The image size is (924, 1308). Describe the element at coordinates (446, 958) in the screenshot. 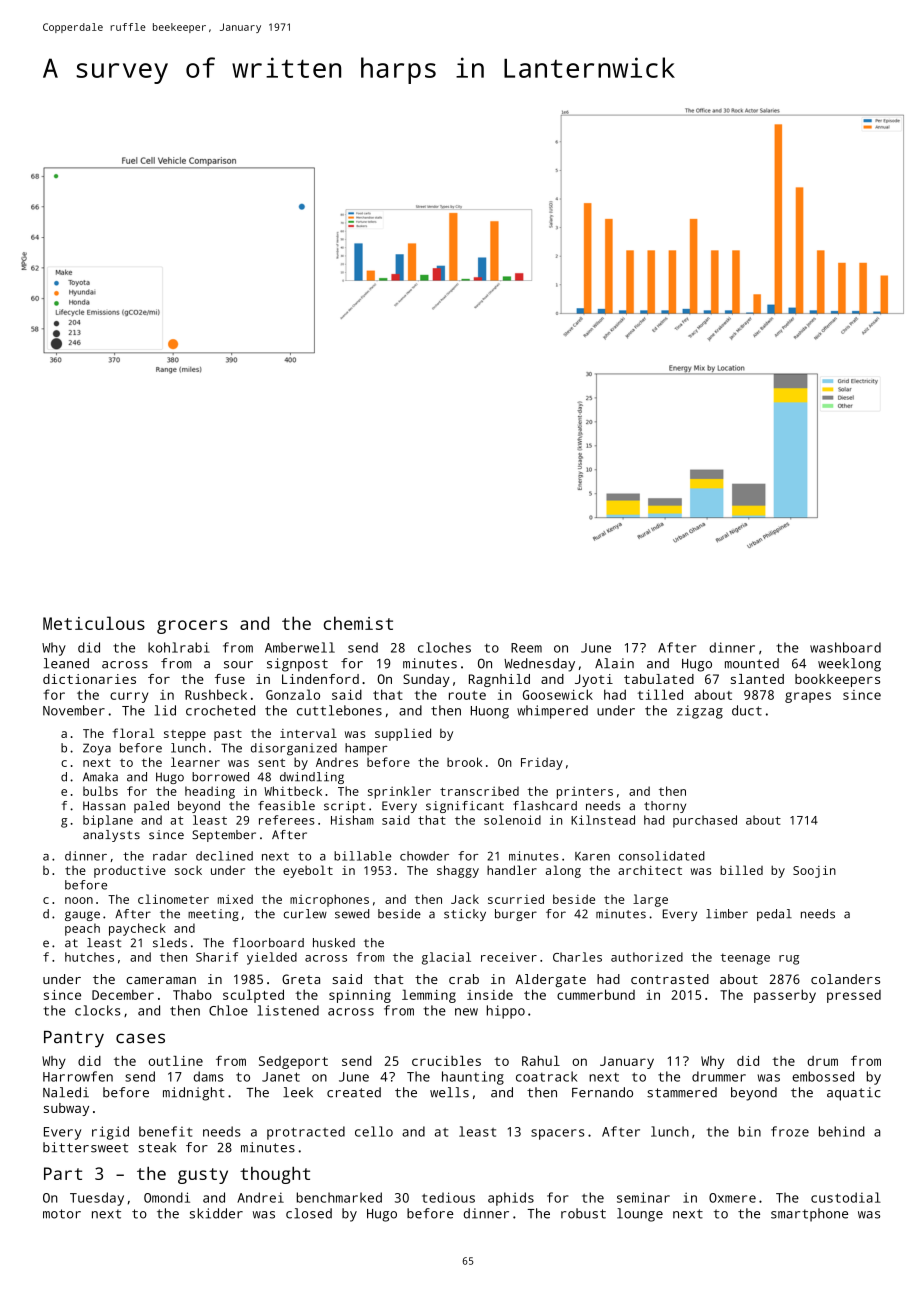

I see `glacial` at that location.
